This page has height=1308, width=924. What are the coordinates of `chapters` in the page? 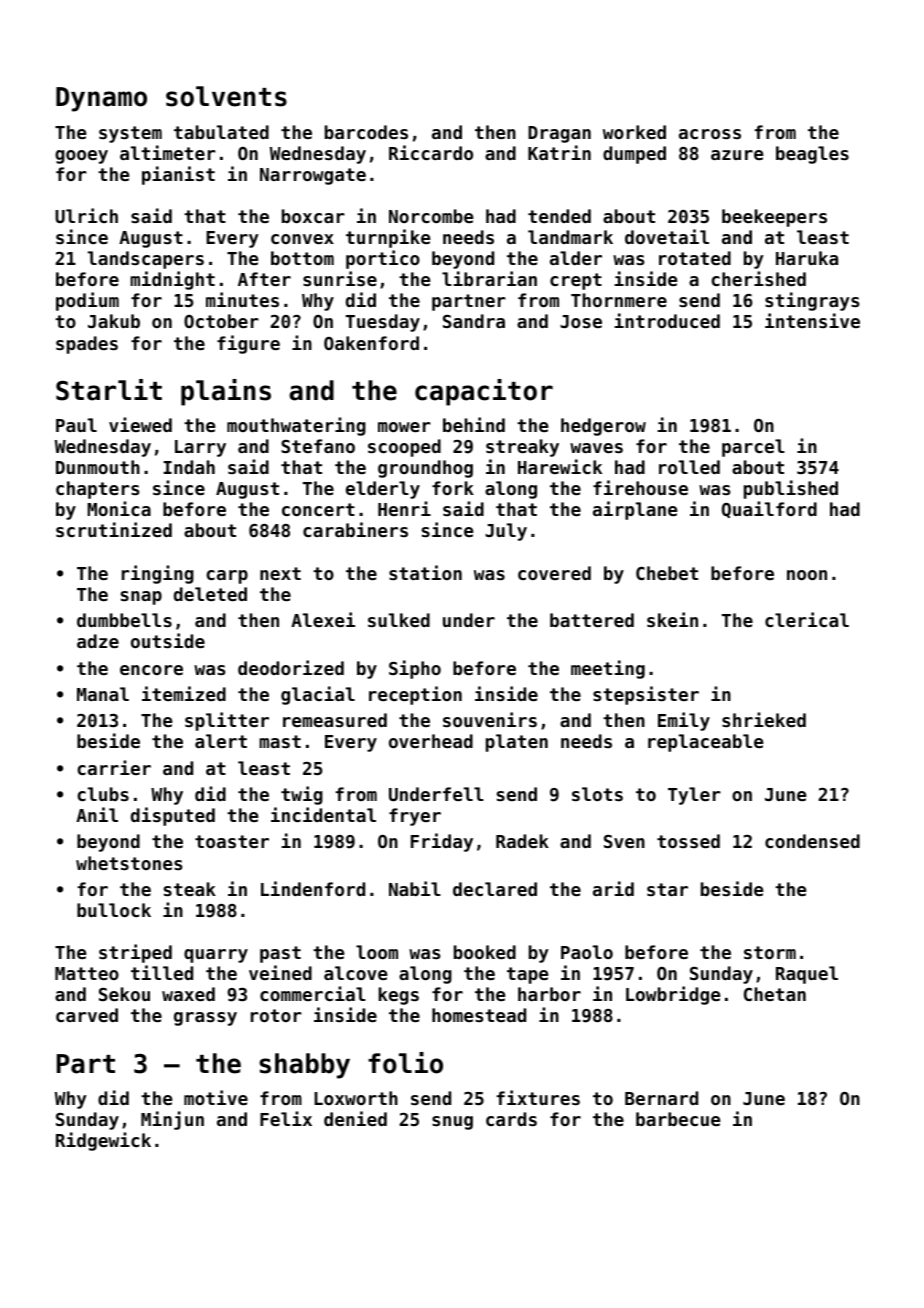 It's located at (97, 490).
